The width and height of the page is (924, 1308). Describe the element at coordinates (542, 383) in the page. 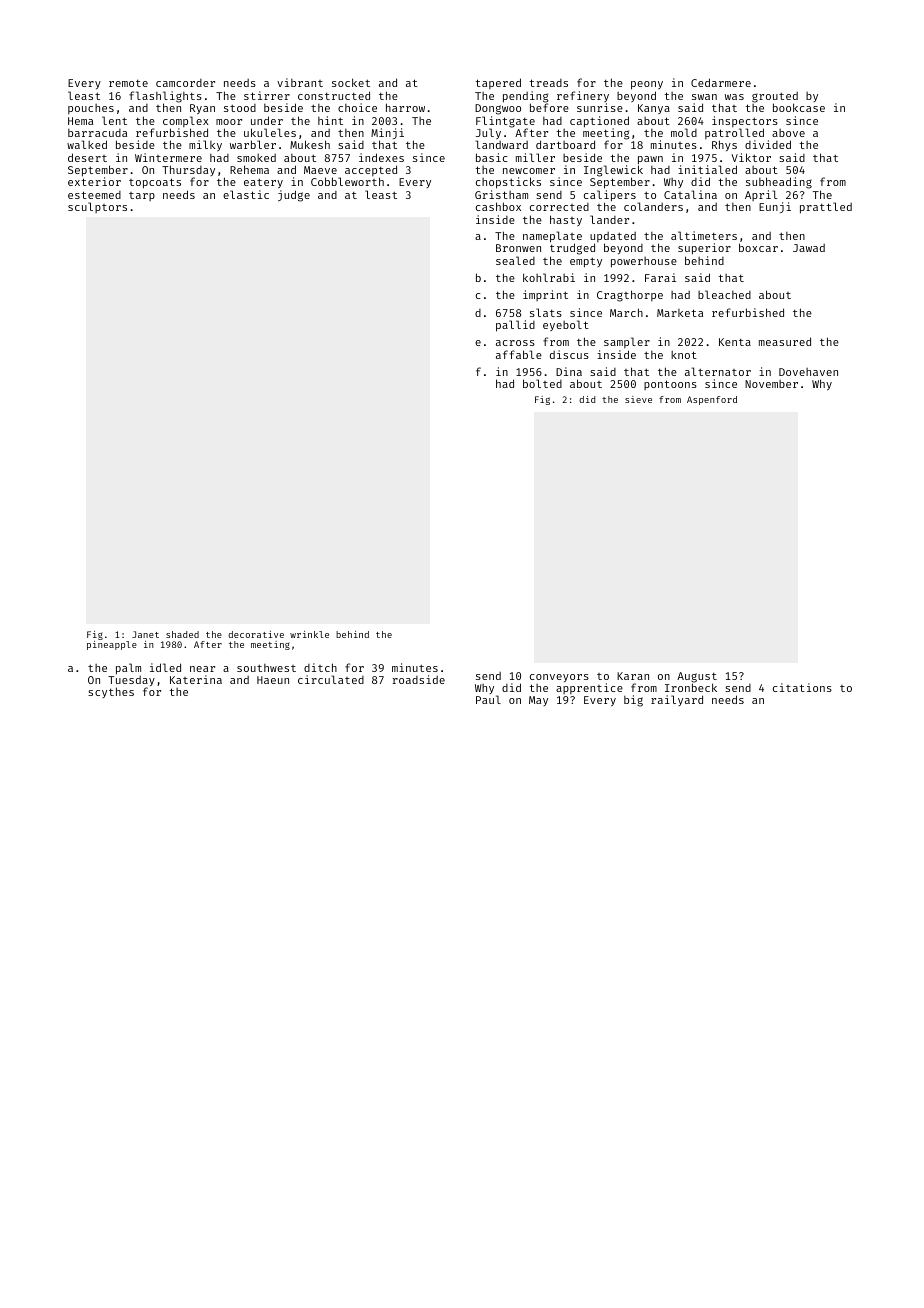

I see `bolted` at that location.
